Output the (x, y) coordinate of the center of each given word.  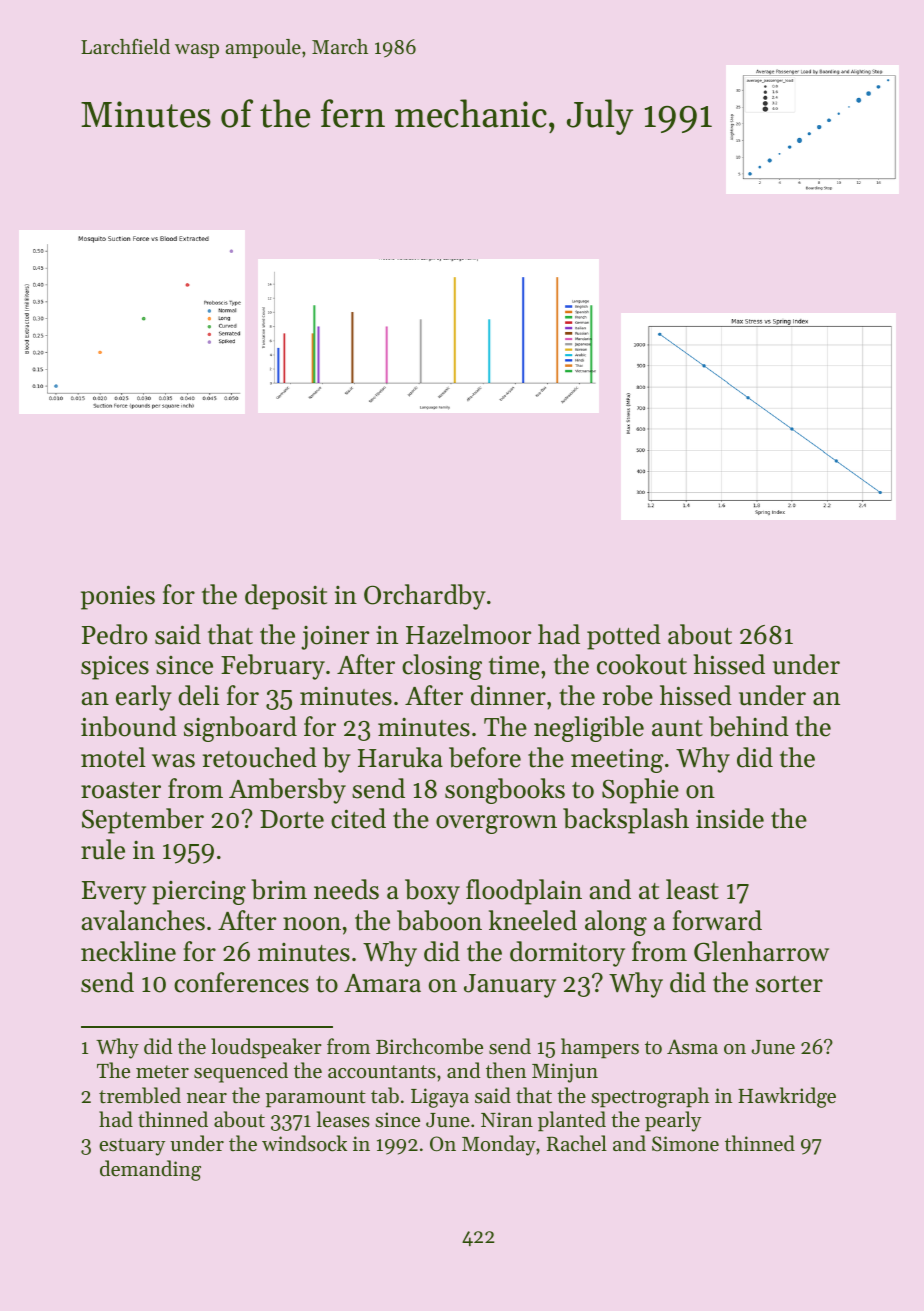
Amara (382, 983)
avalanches (143, 920)
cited (358, 818)
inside (730, 818)
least (692, 889)
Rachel (577, 1143)
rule (103, 849)
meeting (617, 761)
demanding (150, 1170)
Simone (685, 1144)
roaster (121, 790)
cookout (642, 664)
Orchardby (425, 597)
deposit (286, 597)
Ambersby (287, 791)
